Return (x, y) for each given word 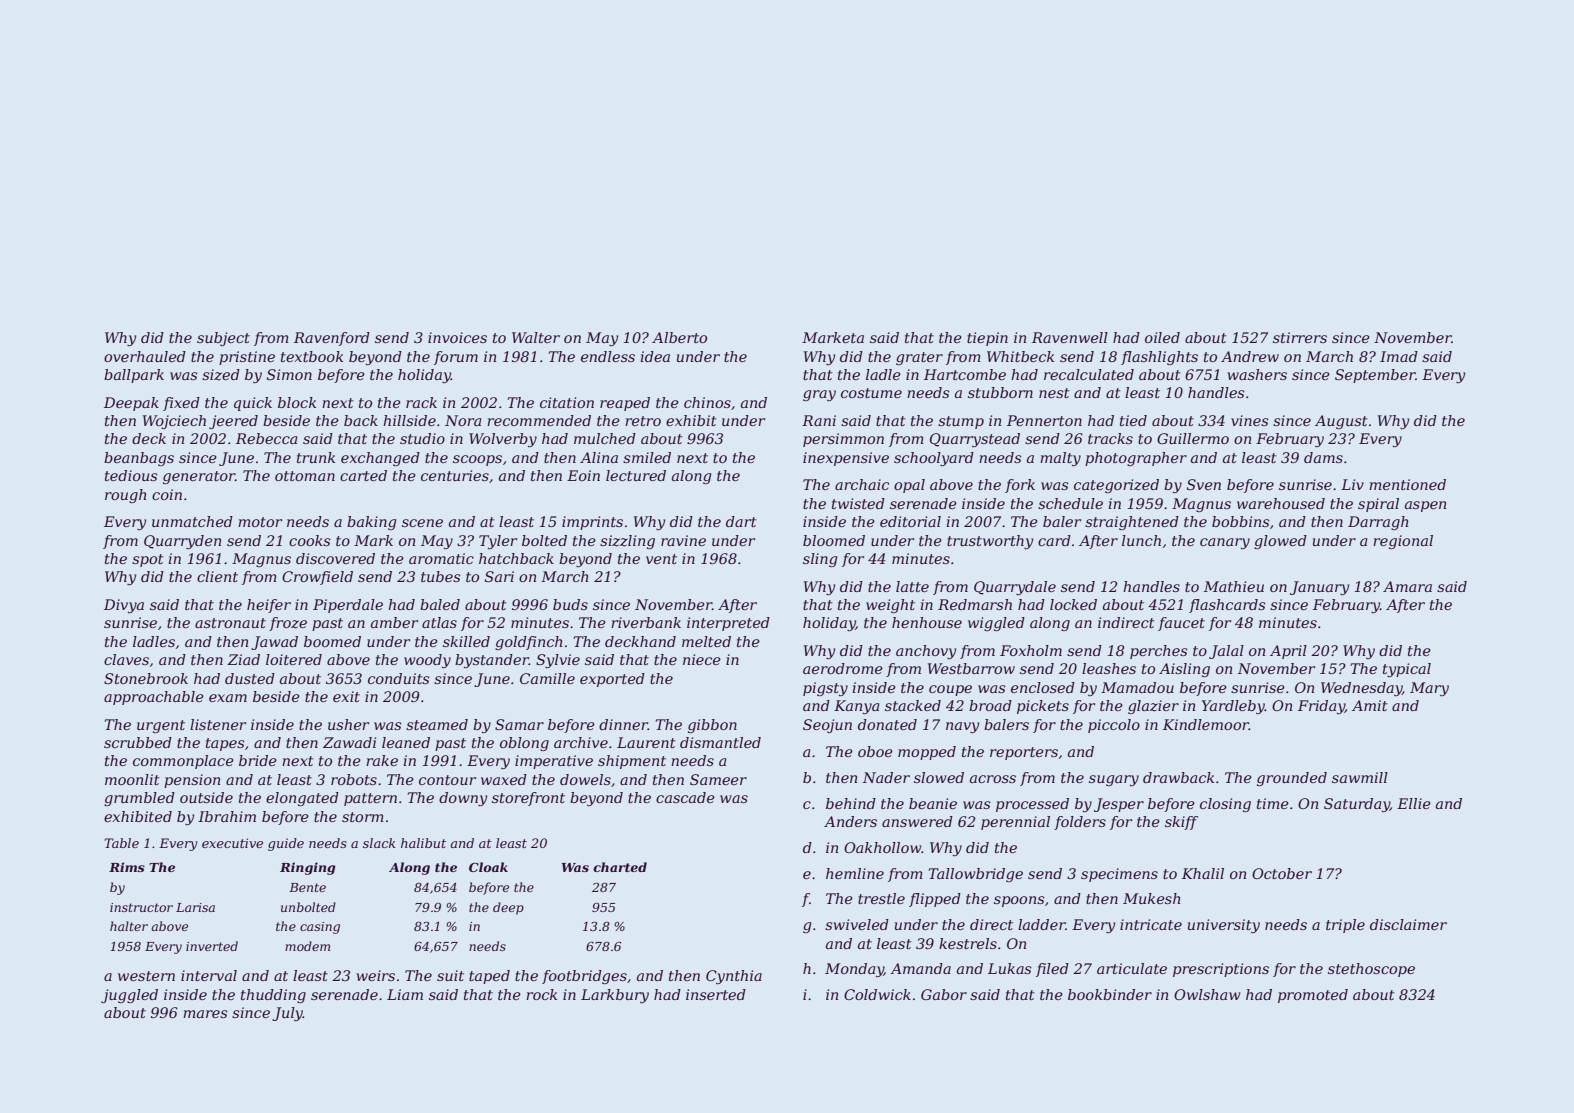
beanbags (139, 459)
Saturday (1357, 805)
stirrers (1300, 337)
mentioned (1407, 484)
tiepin (987, 339)
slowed (939, 777)
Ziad (243, 659)
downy (463, 799)
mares (205, 1014)
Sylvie (558, 661)
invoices (457, 337)
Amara (1407, 586)
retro (643, 421)
